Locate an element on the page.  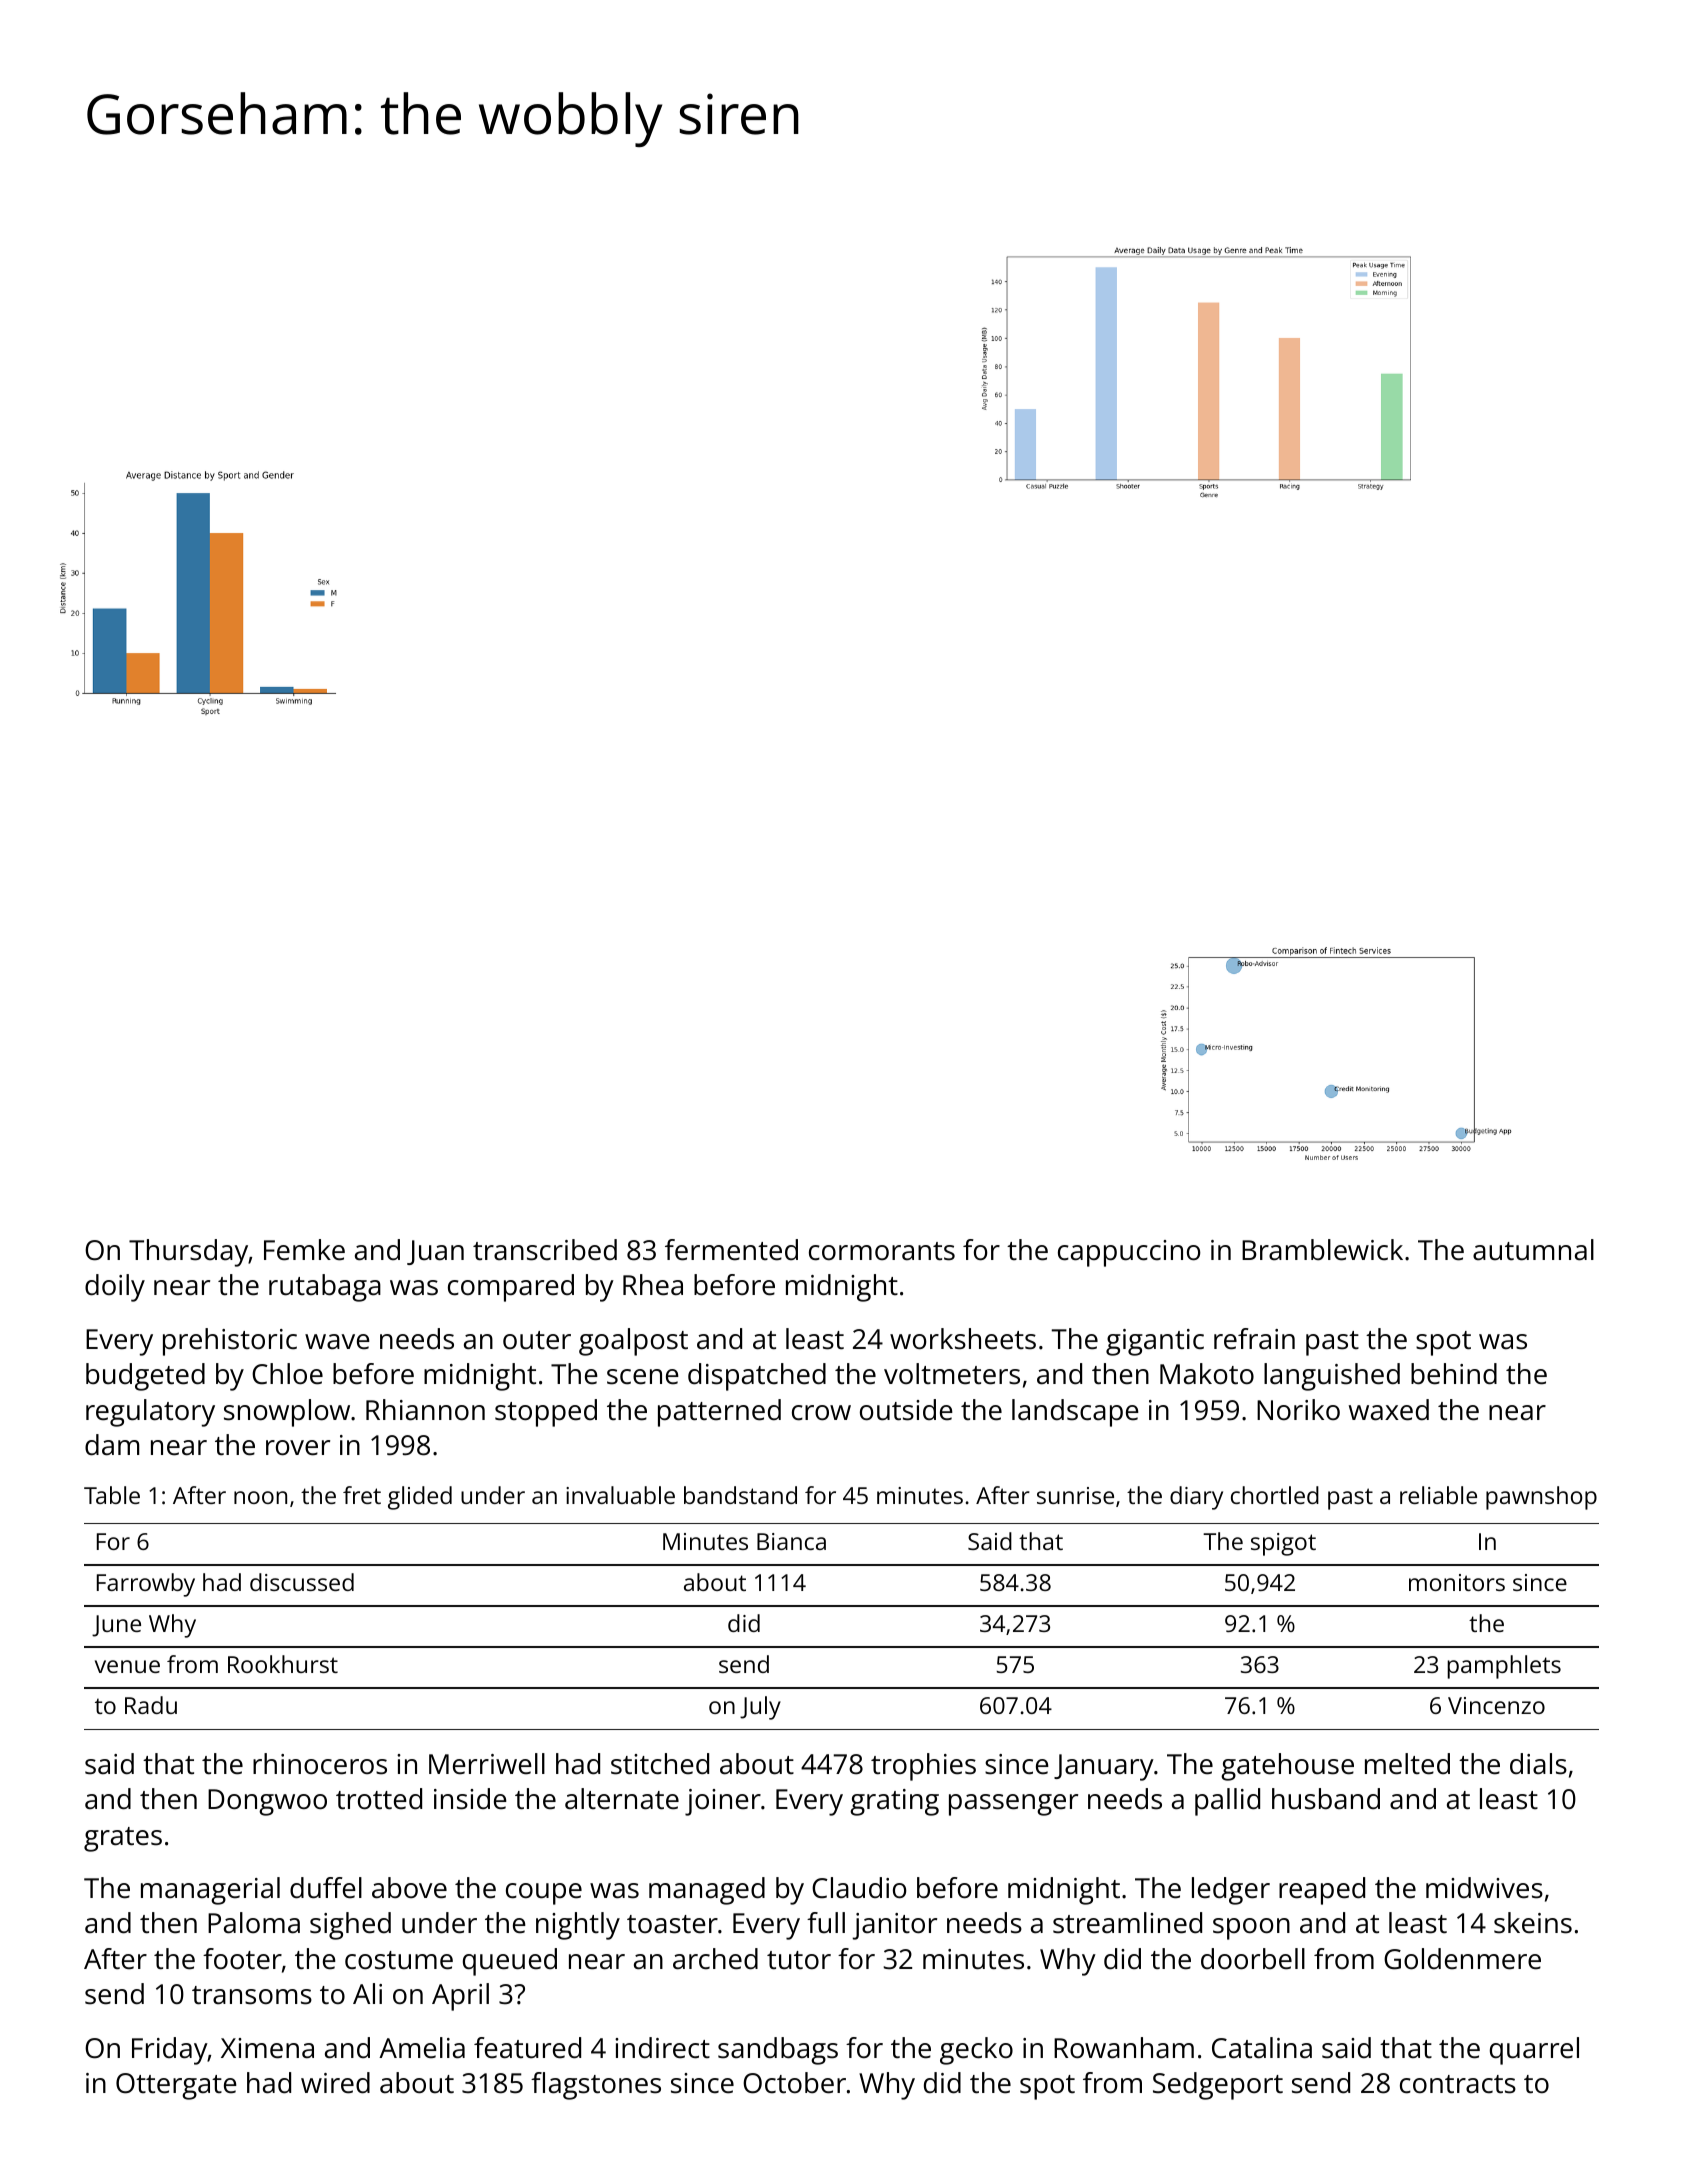
autumnal is located at coordinates (1533, 1250).
